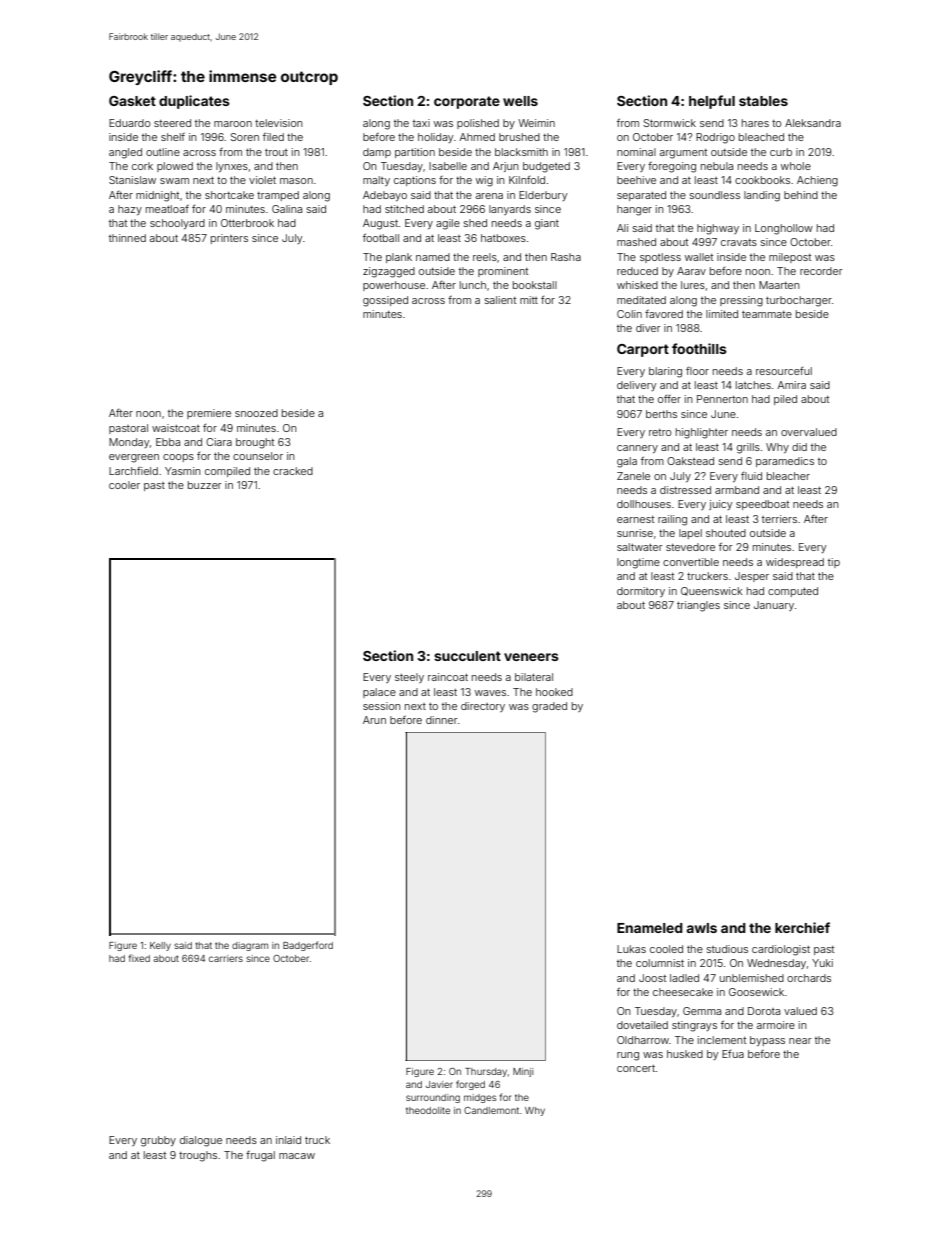 Image resolution: width=952 pixels, height=1233 pixels. Describe the element at coordinates (802, 927) in the screenshot. I see `kerchief` at that location.
